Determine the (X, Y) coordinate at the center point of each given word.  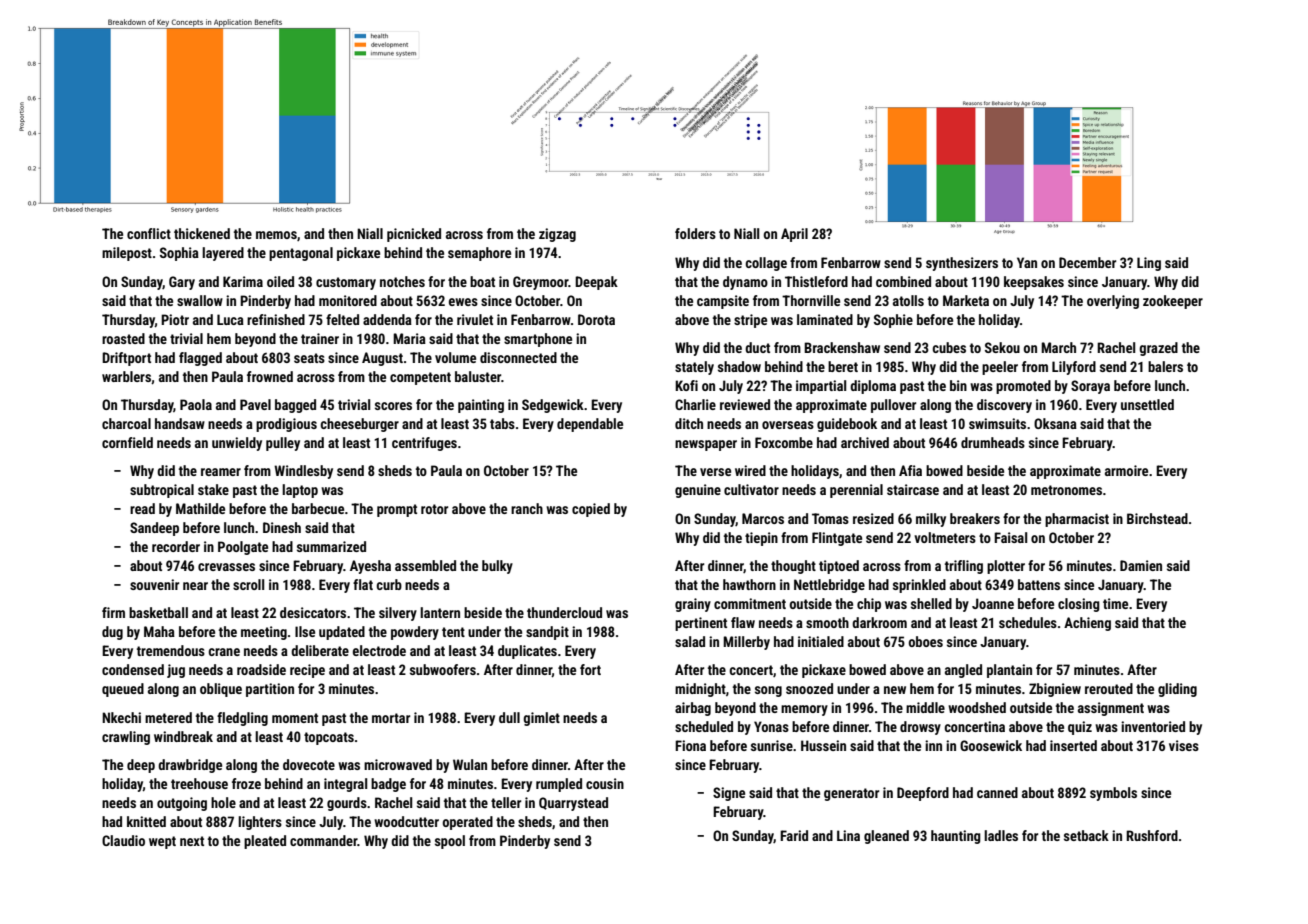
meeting (264, 633)
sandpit (547, 633)
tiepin (761, 539)
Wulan (470, 764)
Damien (1141, 565)
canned (997, 792)
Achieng (1087, 624)
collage (766, 264)
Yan (1027, 262)
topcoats (329, 738)
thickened (202, 233)
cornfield (127, 442)
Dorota (596, 319)
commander (323, 840)
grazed (1158, 349)
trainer (320, 338)
